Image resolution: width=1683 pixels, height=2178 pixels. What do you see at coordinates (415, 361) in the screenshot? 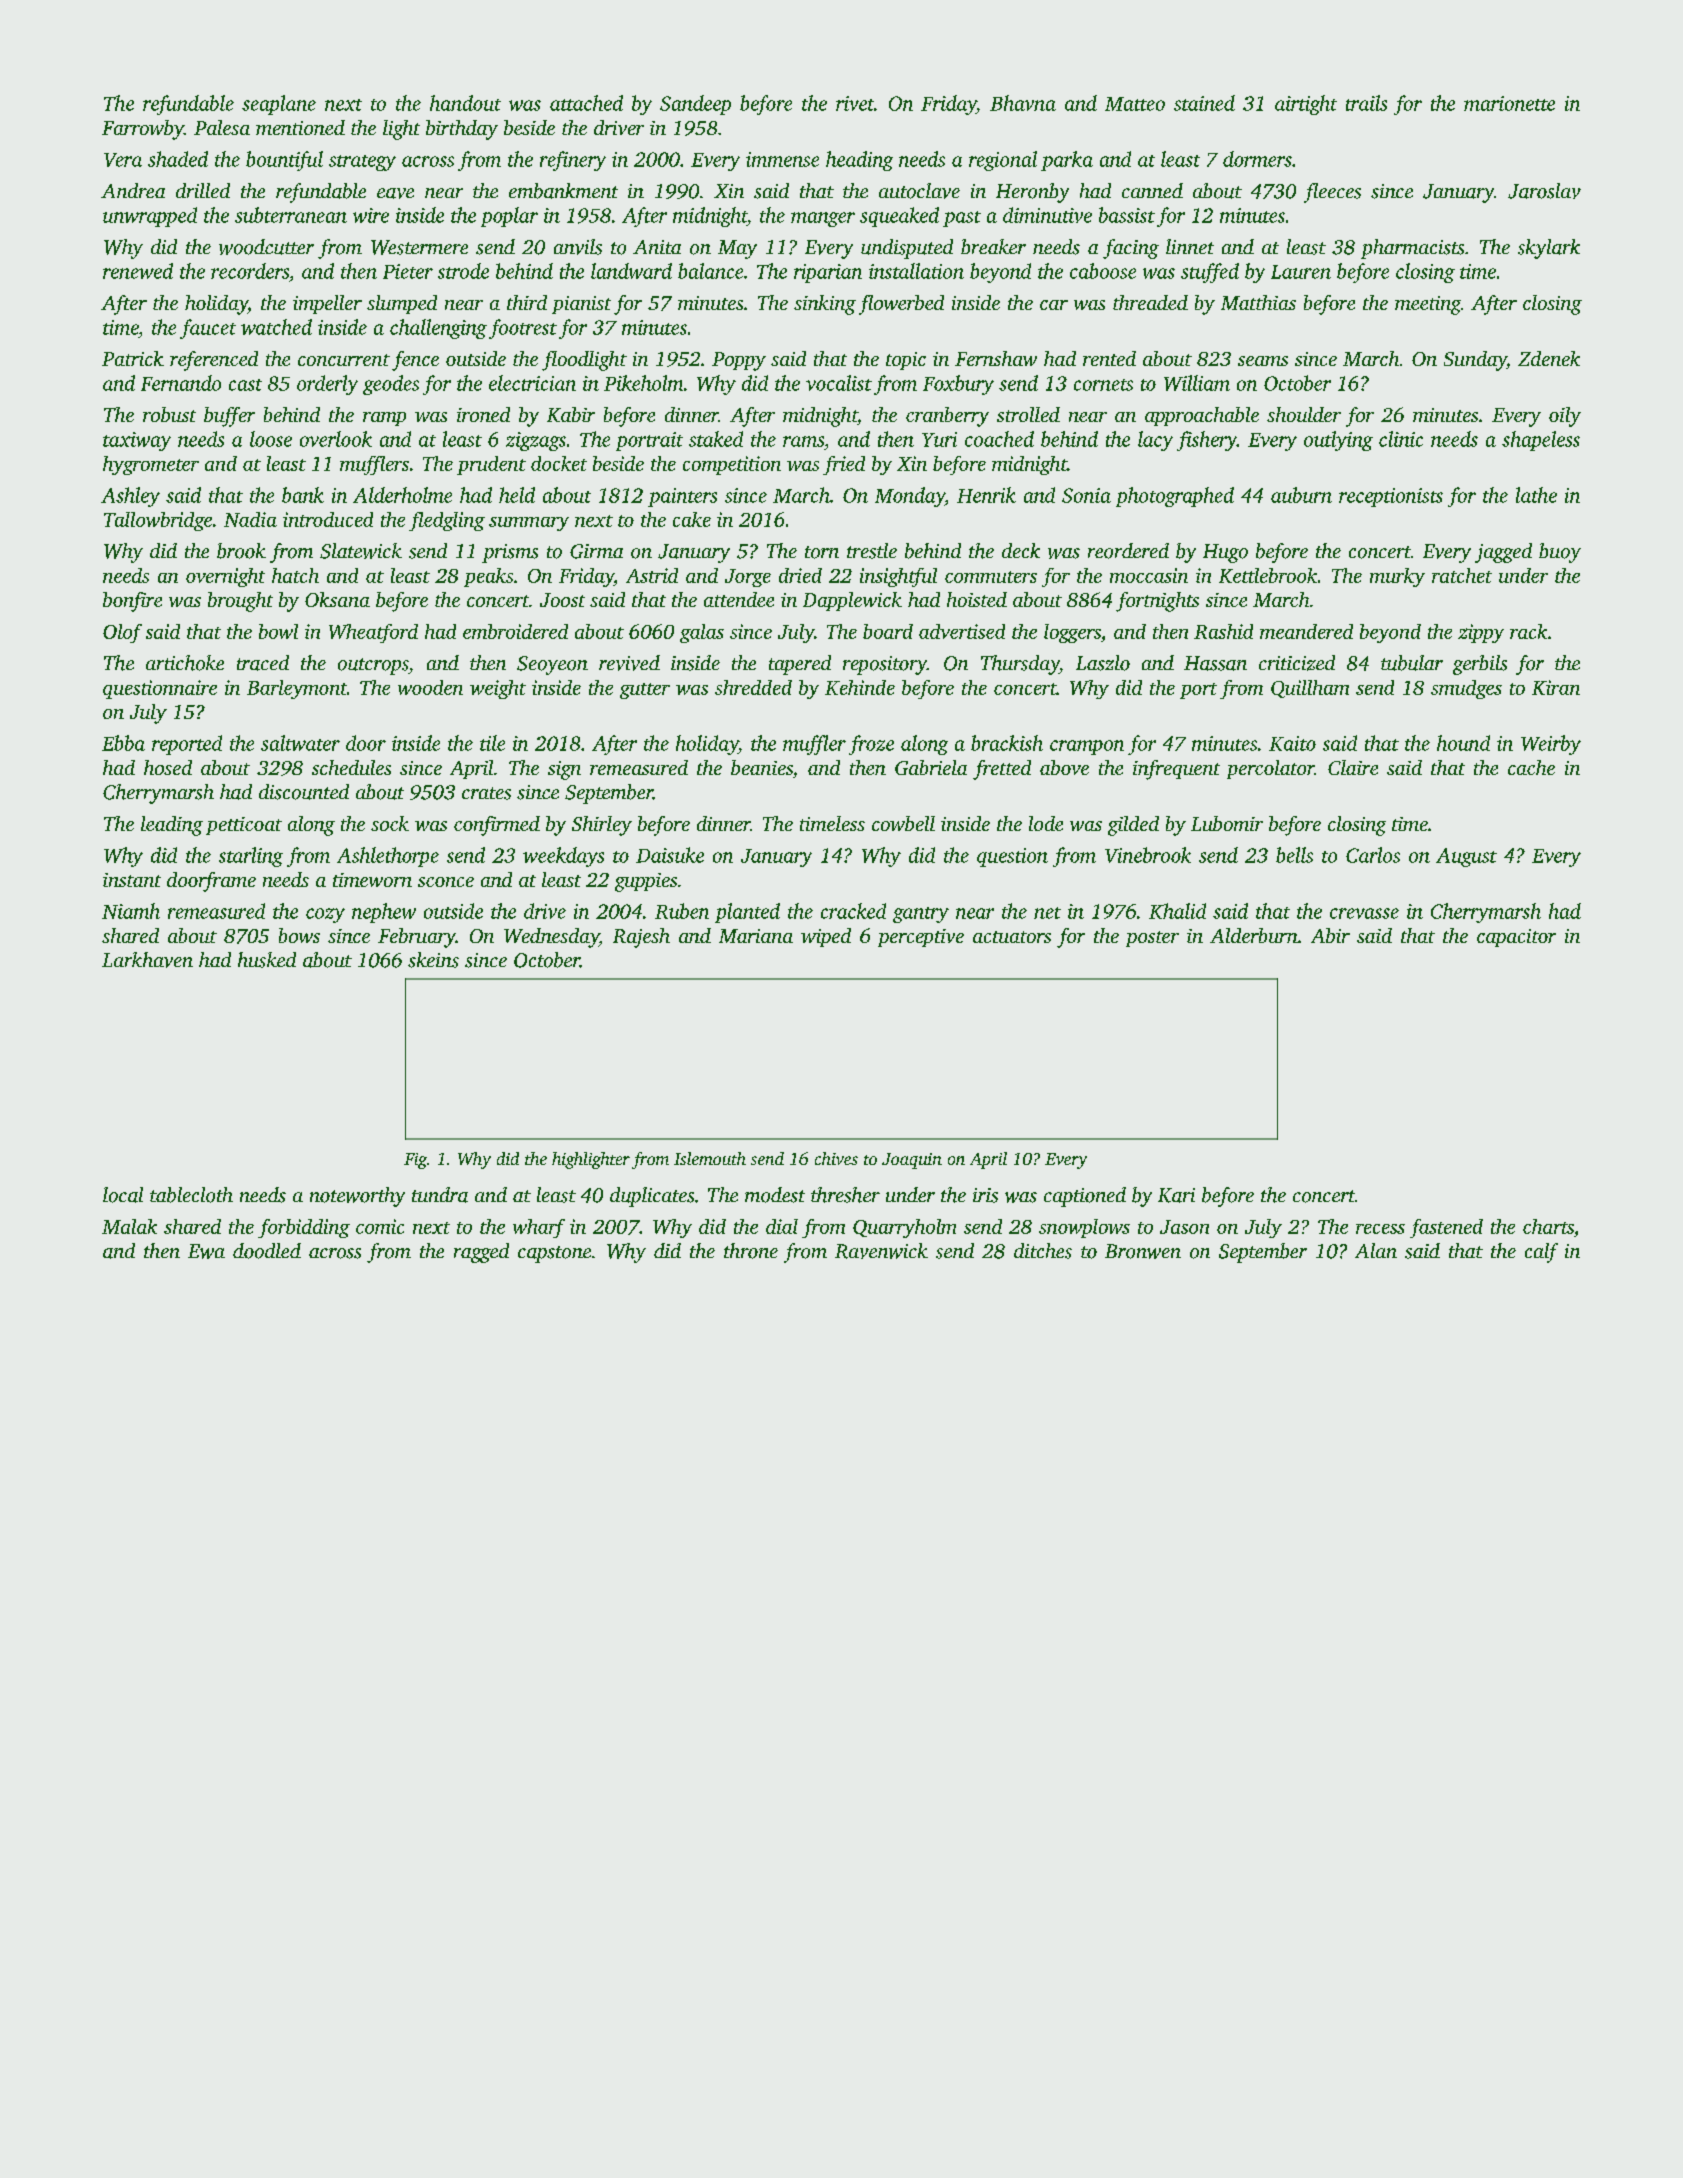
I see `fence` at bounding box center [415, 361].
